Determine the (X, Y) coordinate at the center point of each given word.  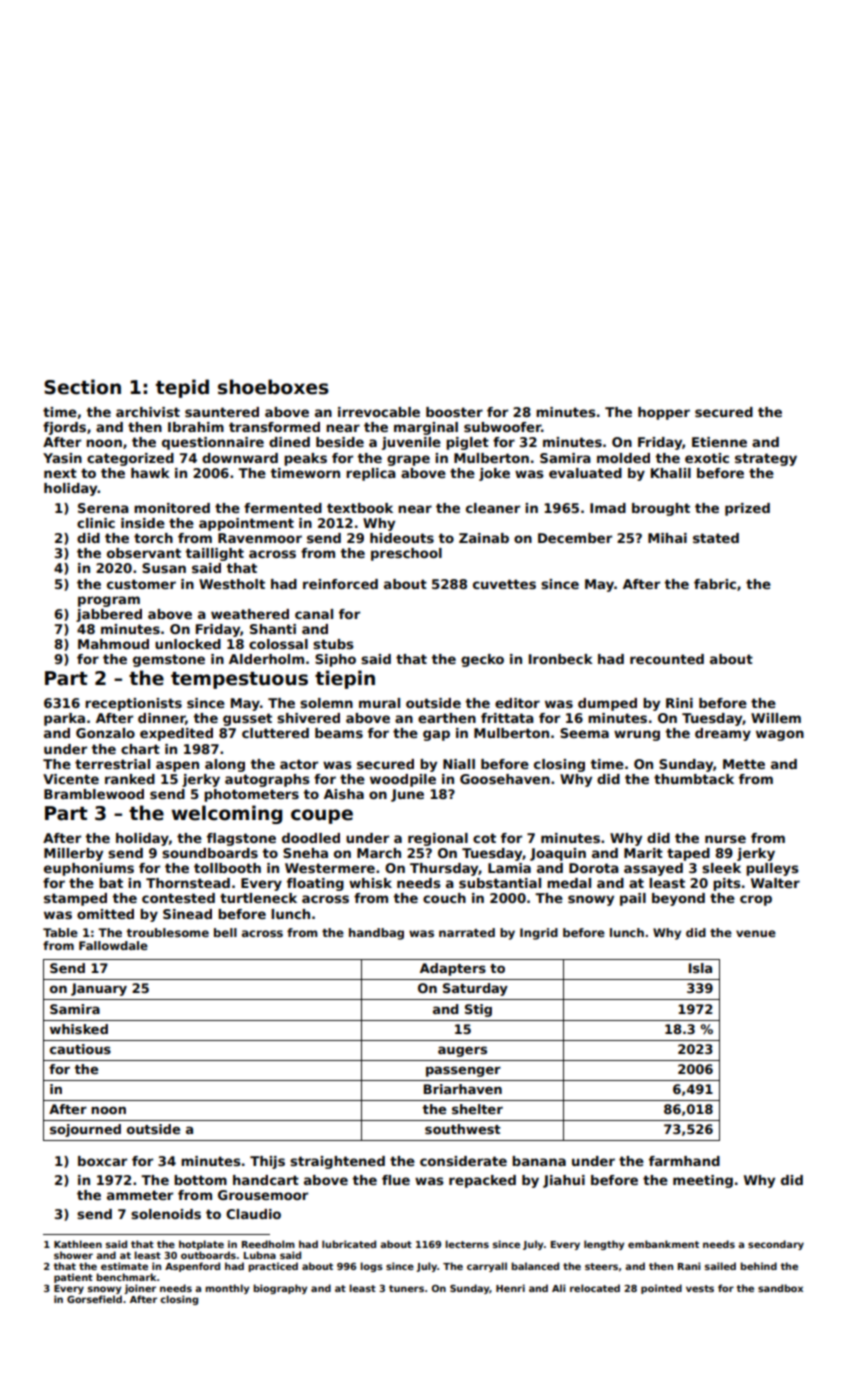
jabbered (109, 615)
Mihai (667, 538)
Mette (744, 764)
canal (314, 614)
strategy (766, 459)
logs (371, 1267)
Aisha (344, 794)
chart (140, 749)
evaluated (585, 473)
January (99, 989)
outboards (208, 1255)
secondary (776, 1245)
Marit (643, 853)
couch (444, 898)
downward (240, 458)
